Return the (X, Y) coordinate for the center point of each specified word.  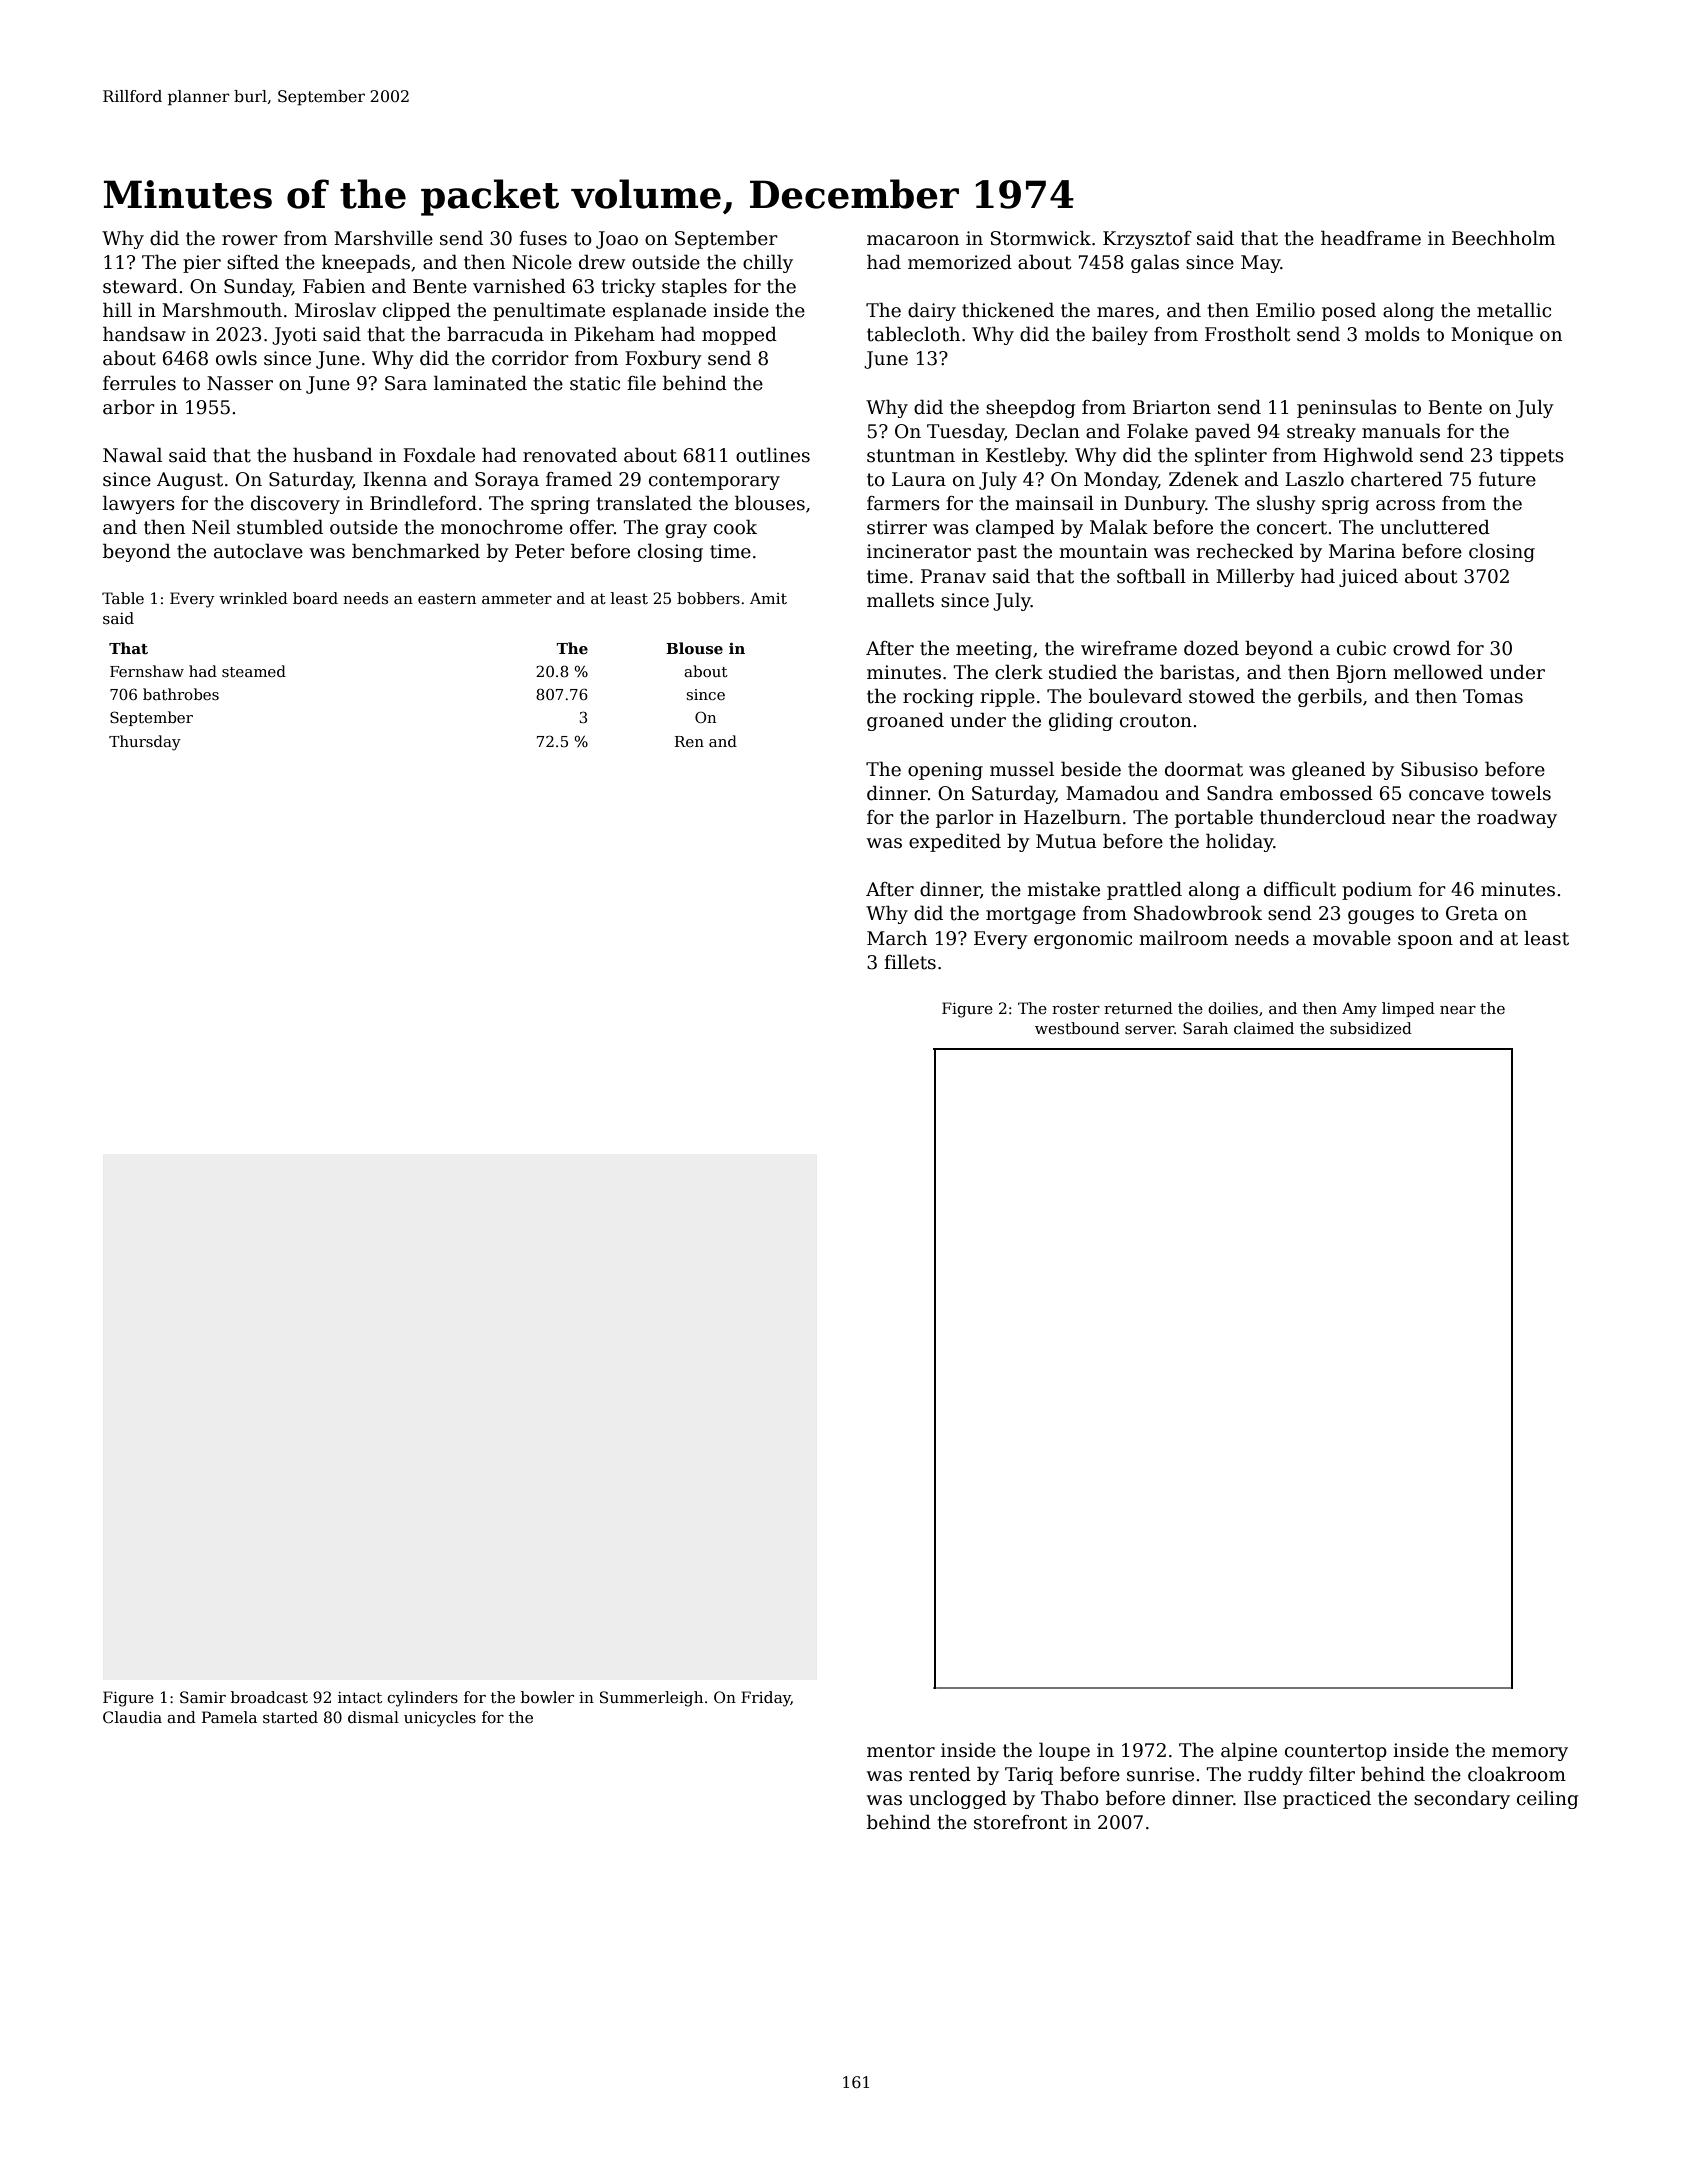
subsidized (1371, 1028)
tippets (1532, 457)
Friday (766, 1699)
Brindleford (423, 503)
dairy (932, 311)
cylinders (422, 1699)
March (897, 938)
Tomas (1493, 696)
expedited (955, 842)
